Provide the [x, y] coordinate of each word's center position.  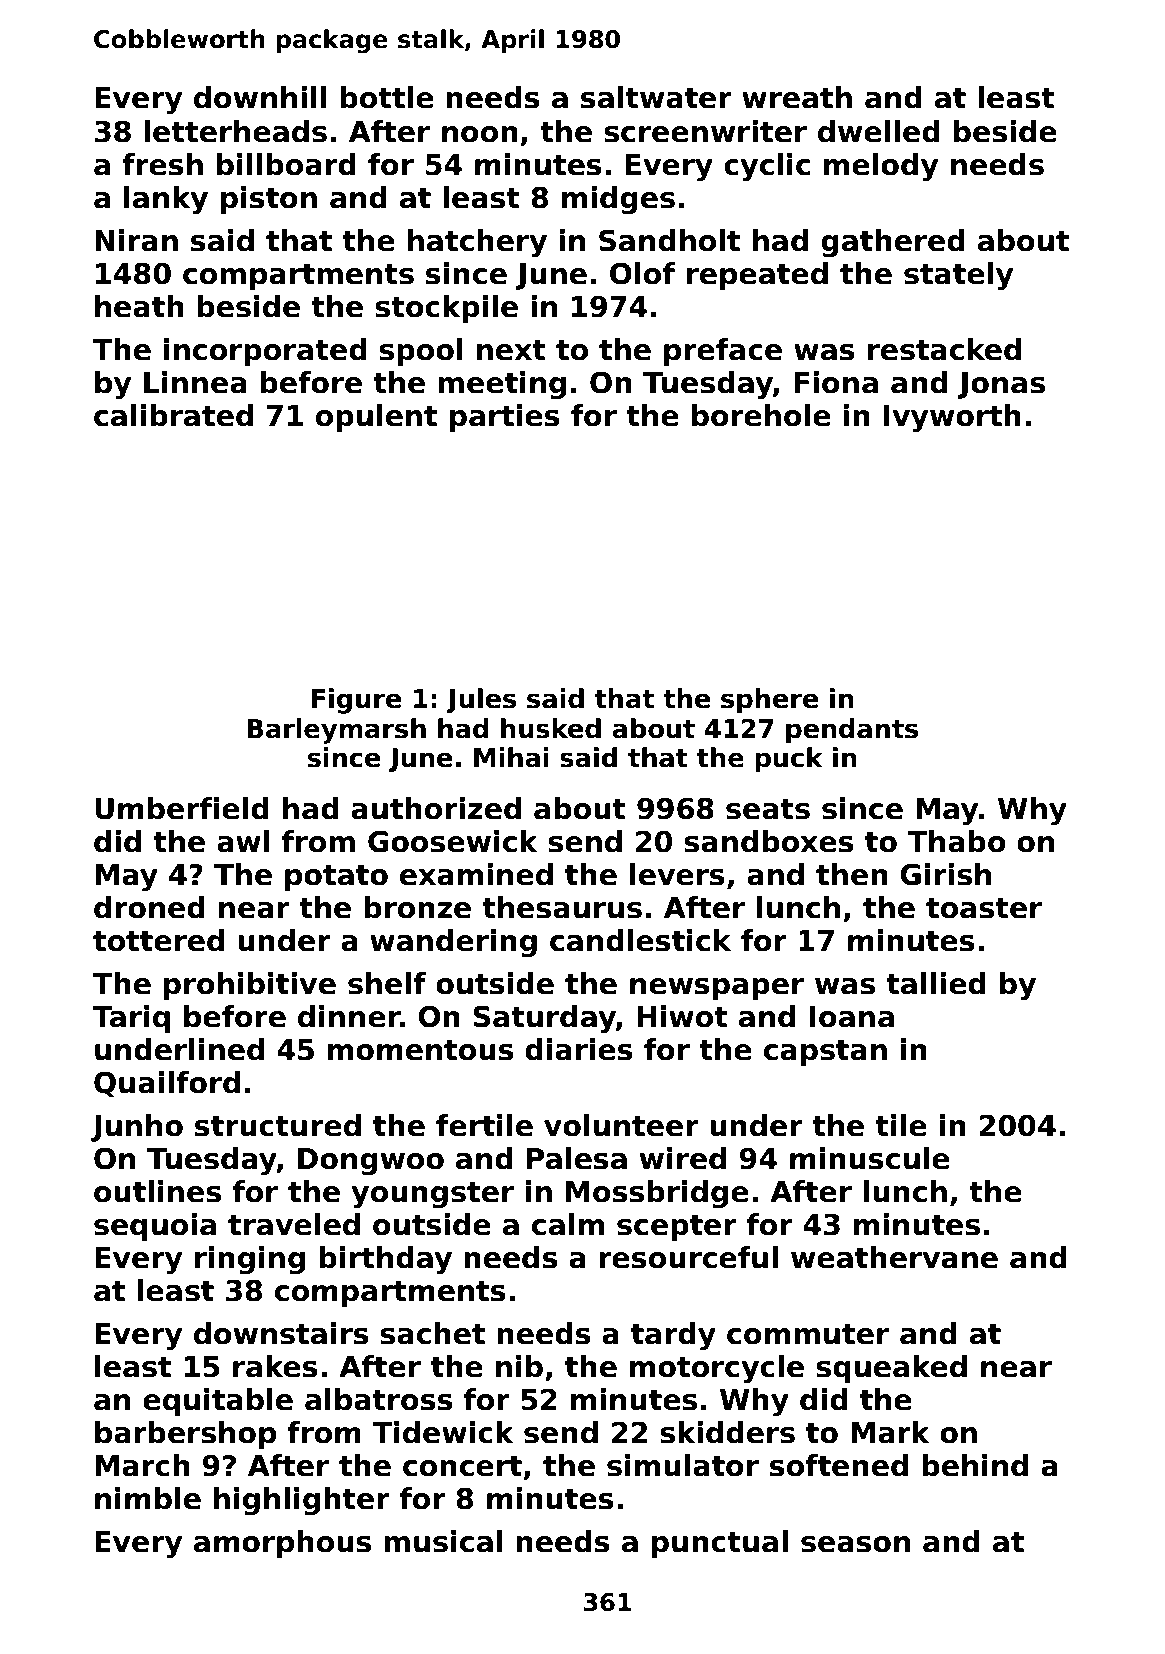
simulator [683, 1465]
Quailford [167, 1084]
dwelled [879, 131]
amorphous [282, 1544]
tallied [936, 983]
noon [480, 134]
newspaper [717, 989]
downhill [260, 97]
